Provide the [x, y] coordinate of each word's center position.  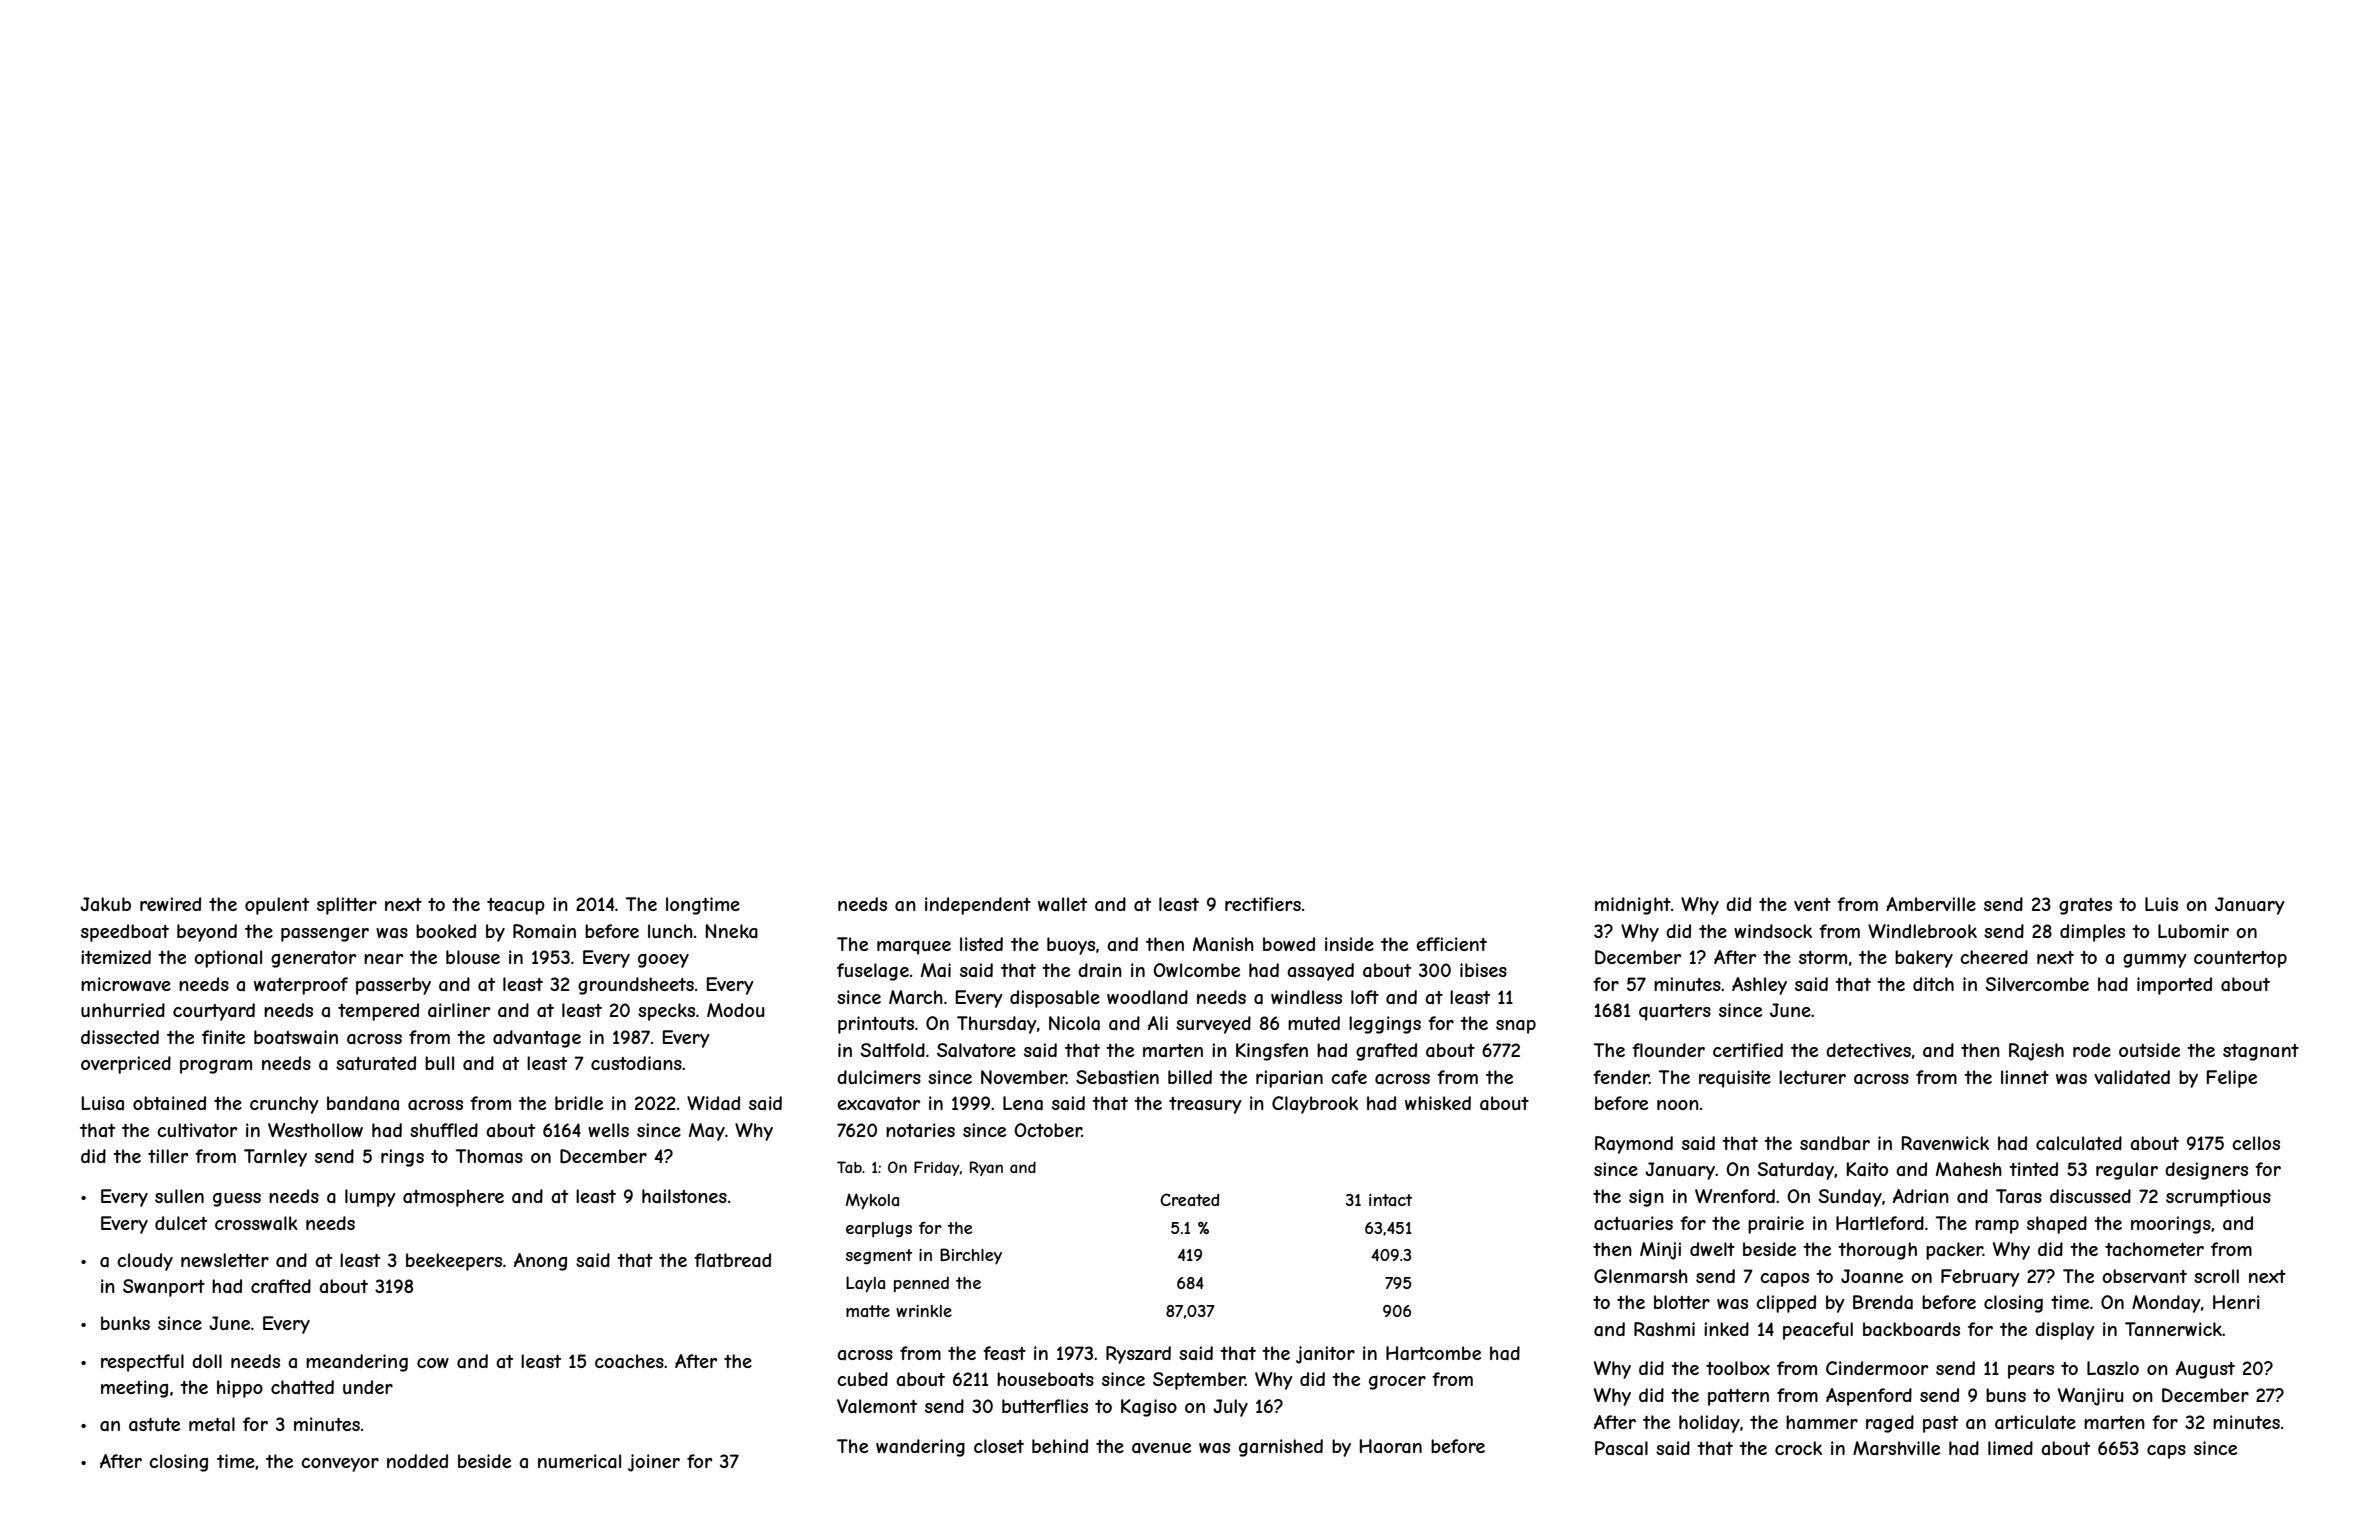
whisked [1438, 1103]
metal [212, 1424]
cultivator [197, 1130]
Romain [544, 931]
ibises [1483, 970]
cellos [2256, 1143]
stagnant [2261, 1052]
